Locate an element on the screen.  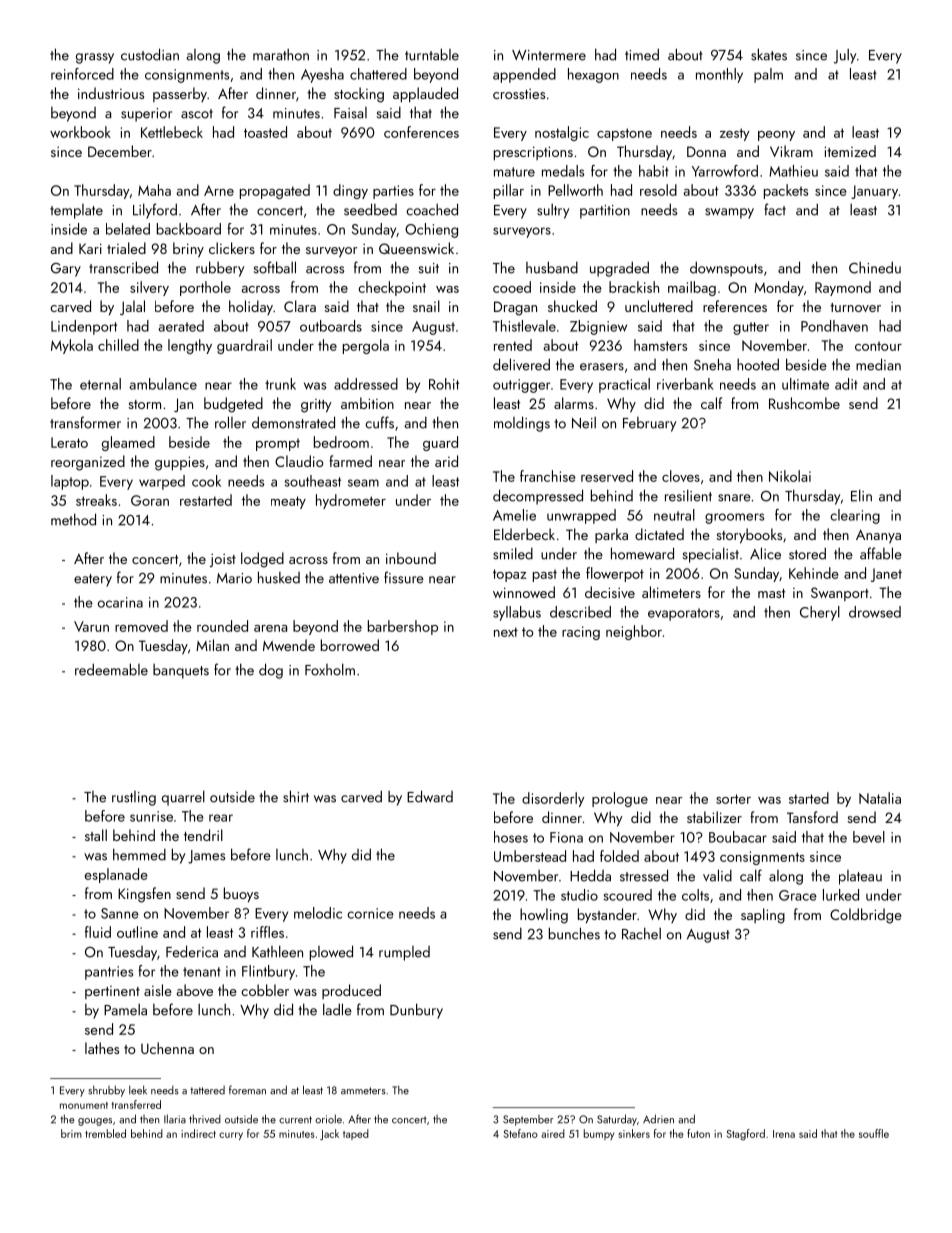
Wintermere is located at coordinates (549, 55).
